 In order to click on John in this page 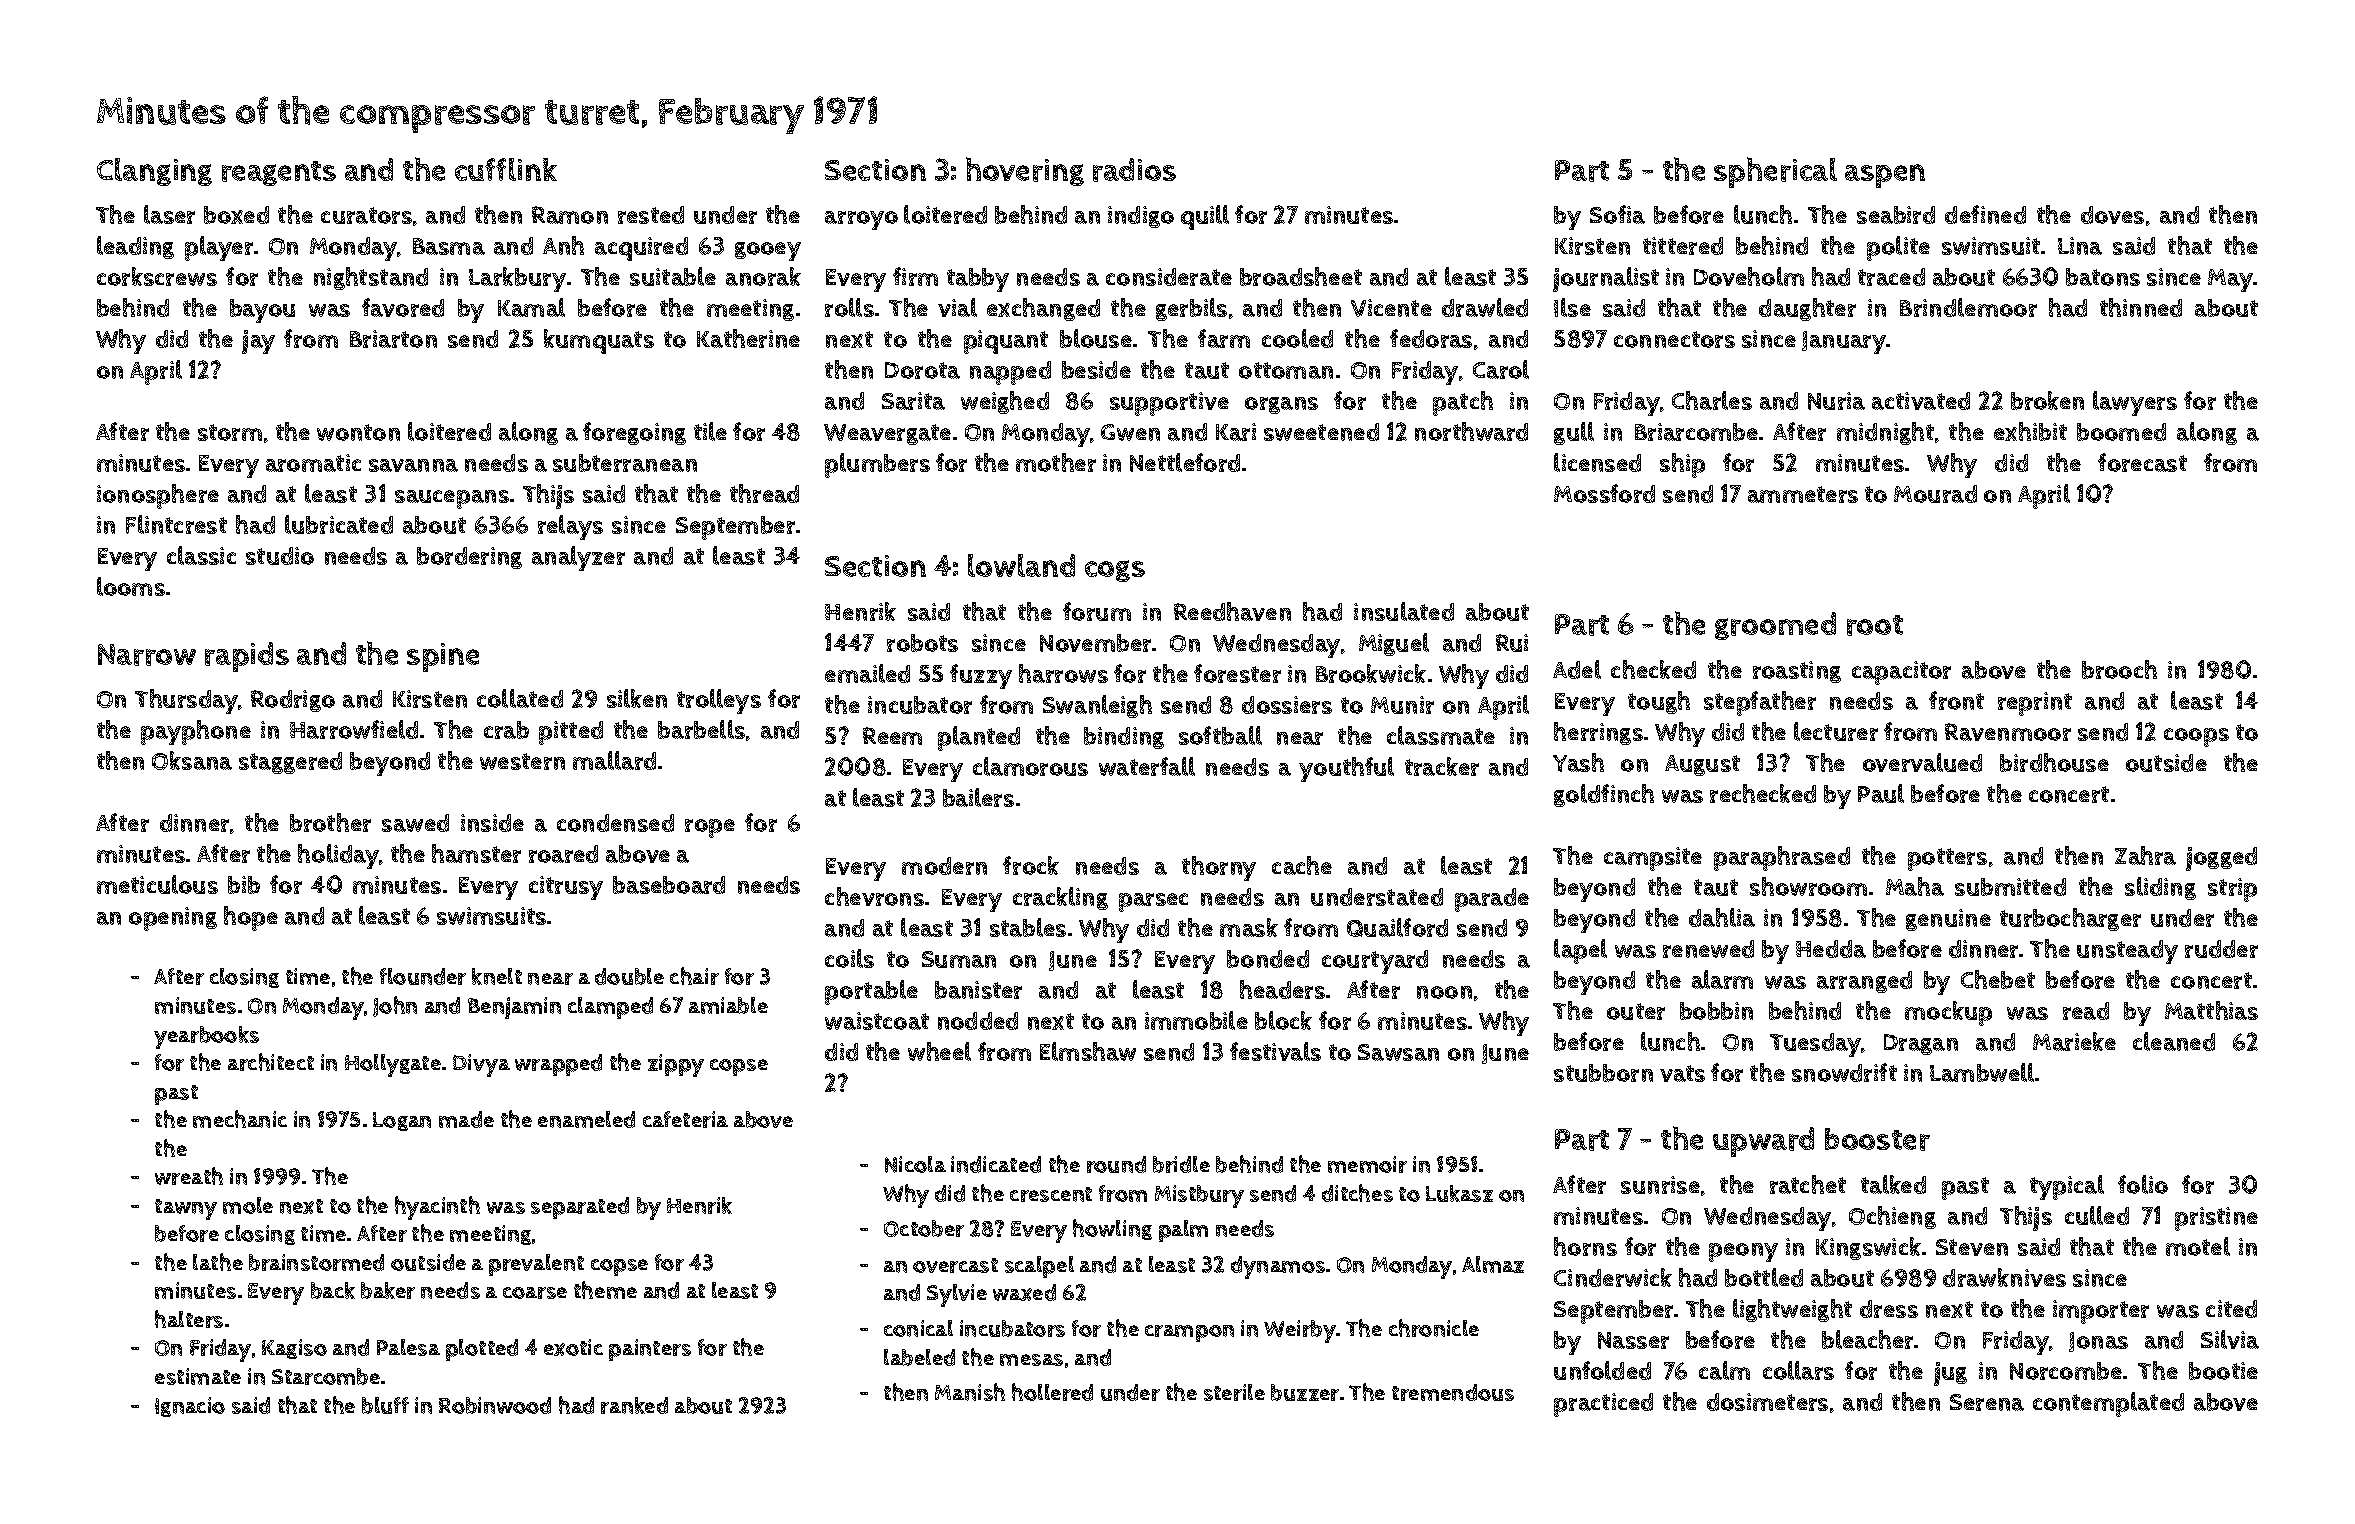, I will do `click(395, 1006)`.
